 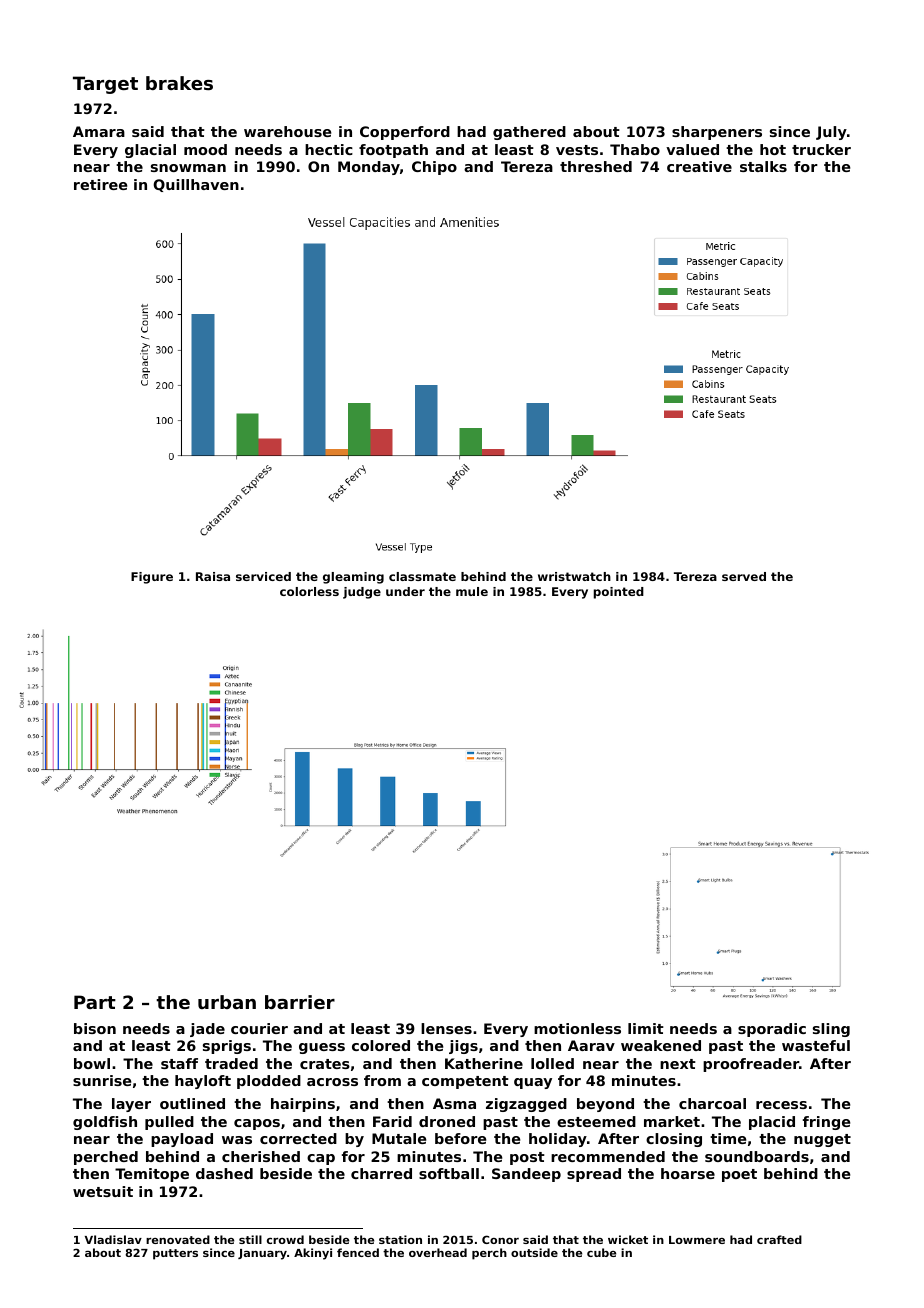 I want to click on brakes, so click(x=179, y=83).
